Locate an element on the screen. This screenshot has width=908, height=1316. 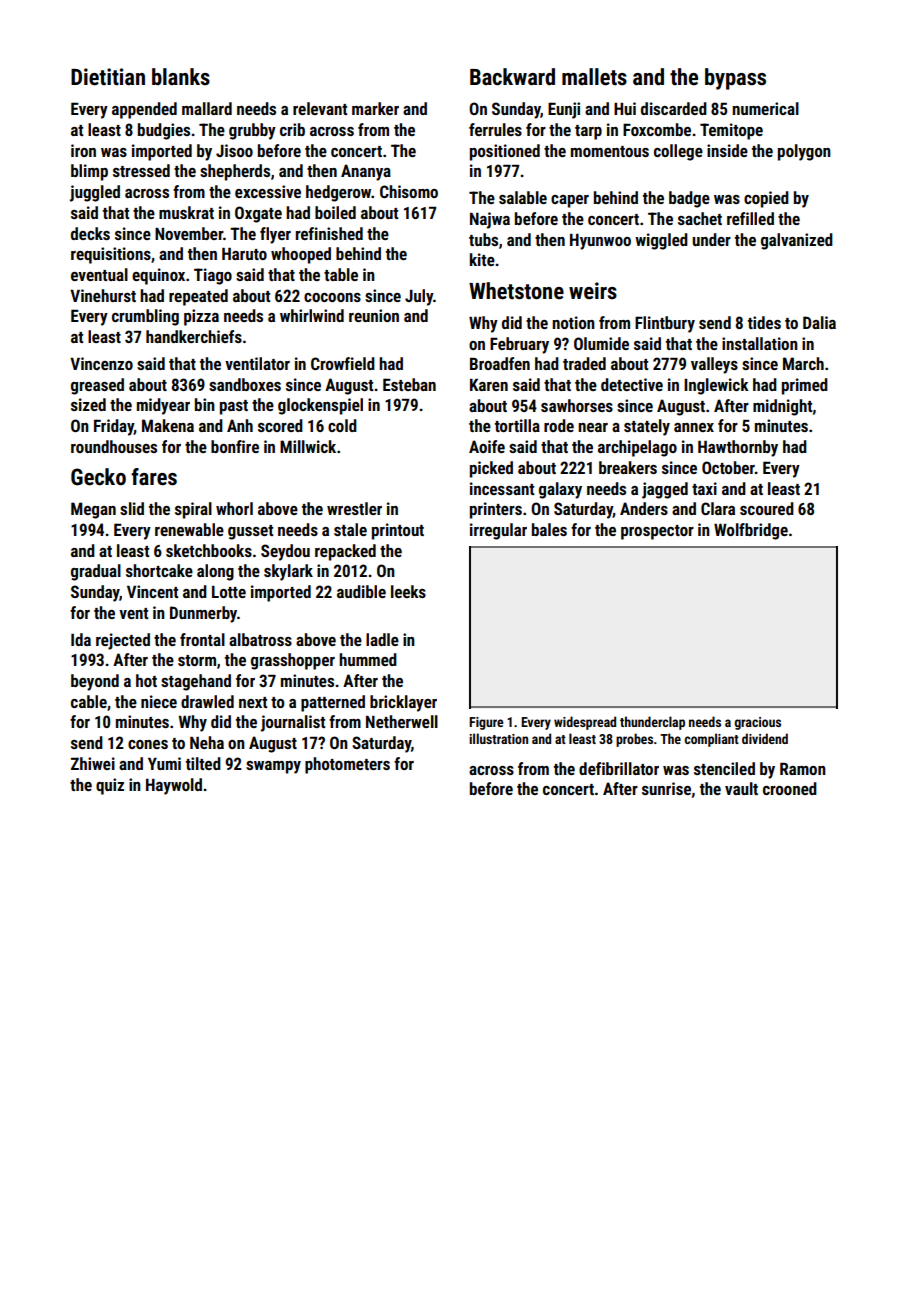
badge is located at coordinates (689, 199).
